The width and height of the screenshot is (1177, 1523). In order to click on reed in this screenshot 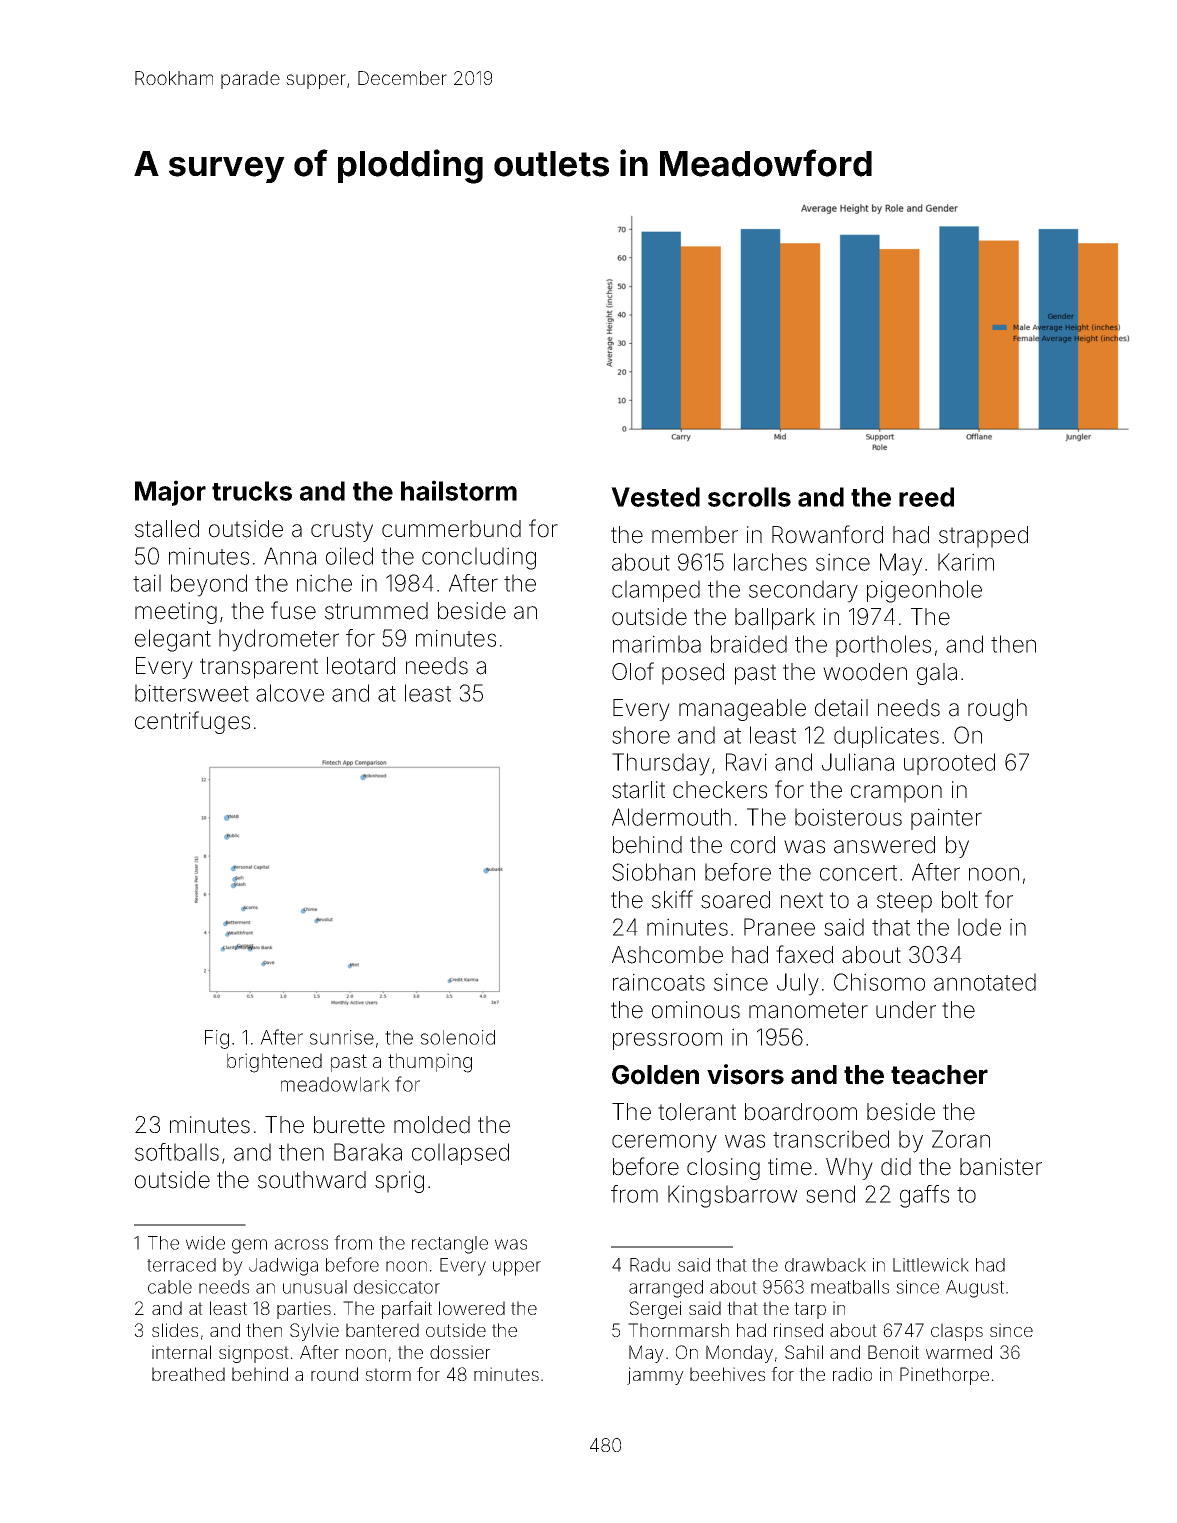, I will do `click(926, 497)`.
